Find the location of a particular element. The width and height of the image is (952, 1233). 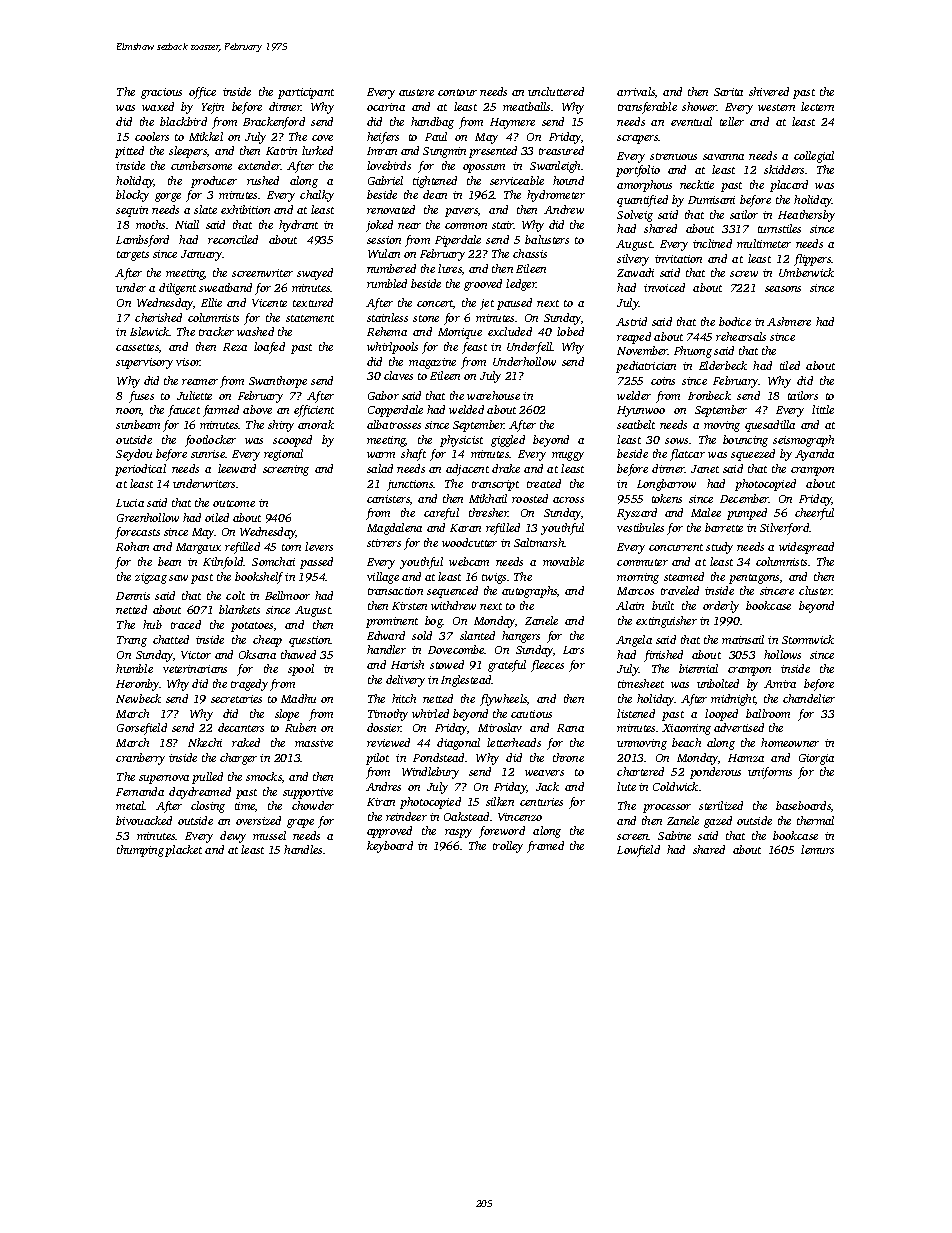

uncluttered is located at coordinates (556, 91).
